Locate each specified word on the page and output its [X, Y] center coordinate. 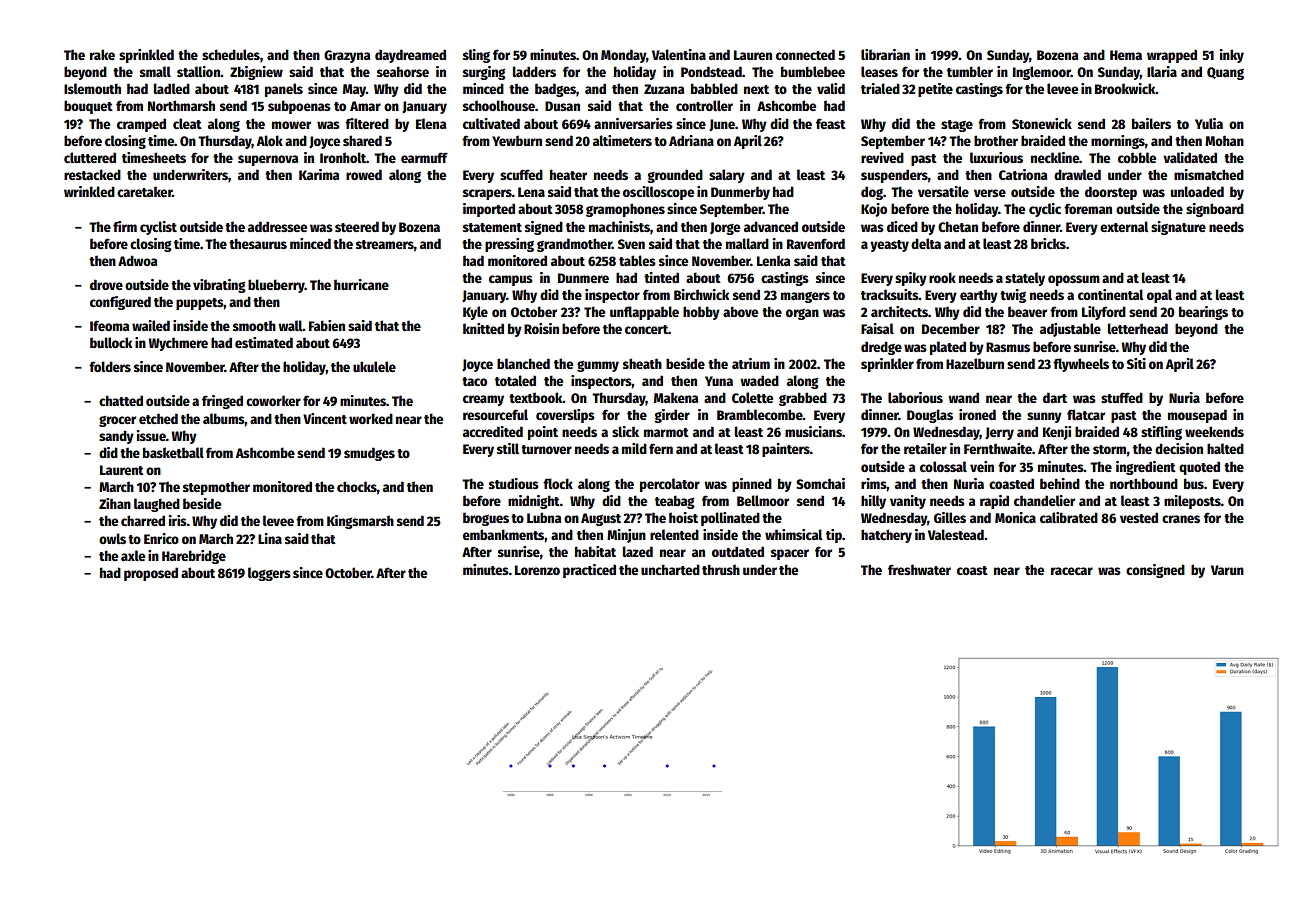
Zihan [115, 503]
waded [759, 380]
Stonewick [1042, 123]
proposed [151, 574]
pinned [752, 485]
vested [1139, 517]
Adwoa [137, 260]
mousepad [1197, 416]
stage [957, 126]
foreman [1088, 208]
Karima [319, 174]
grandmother [574, 245]
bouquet [88, 107]
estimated [264, 342]
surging [484, 73]
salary [727, 176]
